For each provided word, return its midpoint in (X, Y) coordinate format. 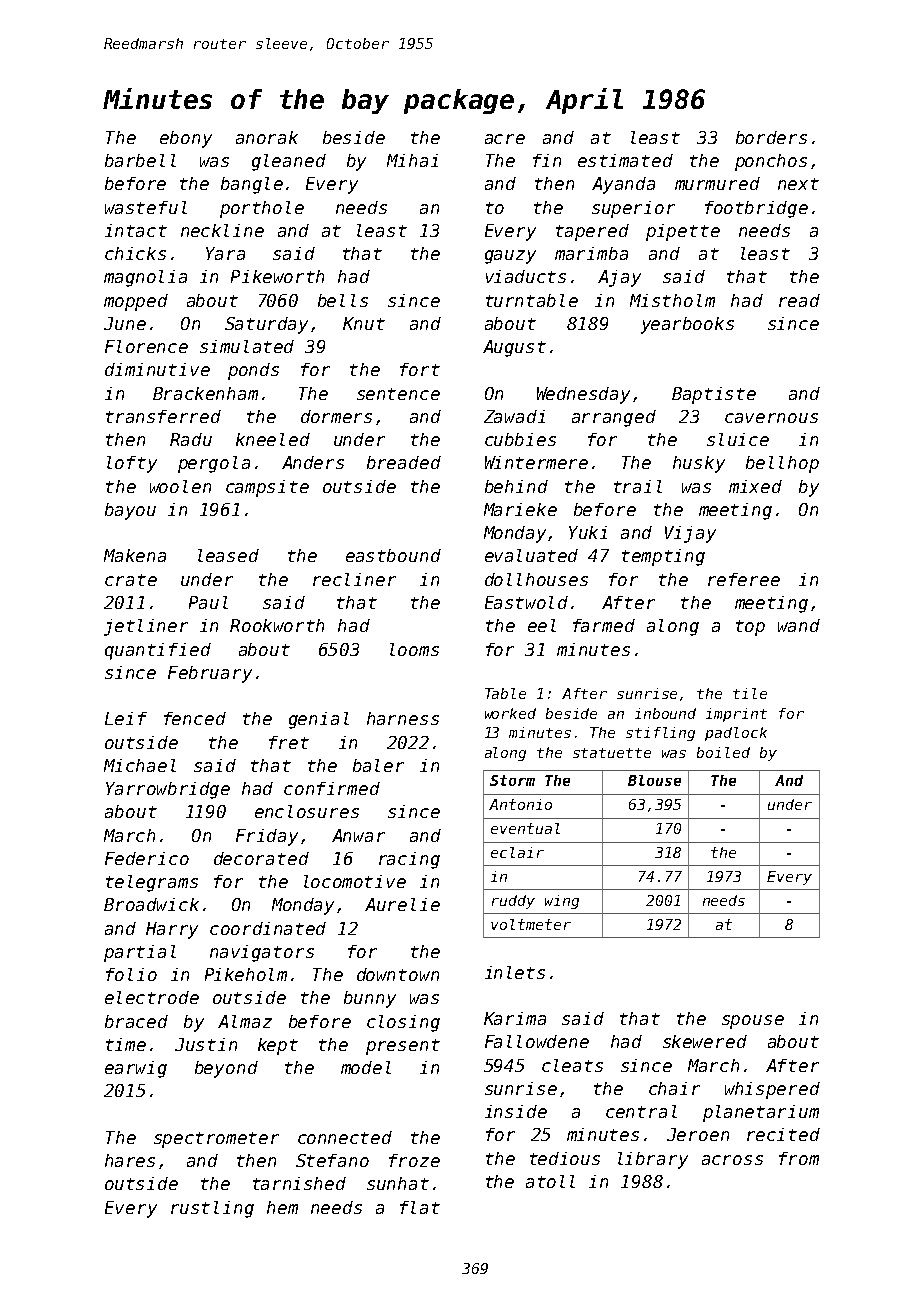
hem (282, 1207)
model (366, 1067)
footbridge (756, 209)
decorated (261, 858)
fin (547, 160)
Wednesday (583, 395)
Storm (512, 780)
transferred (163, 416)
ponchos (771, 162)
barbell (140, 160)
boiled (723, 752)
